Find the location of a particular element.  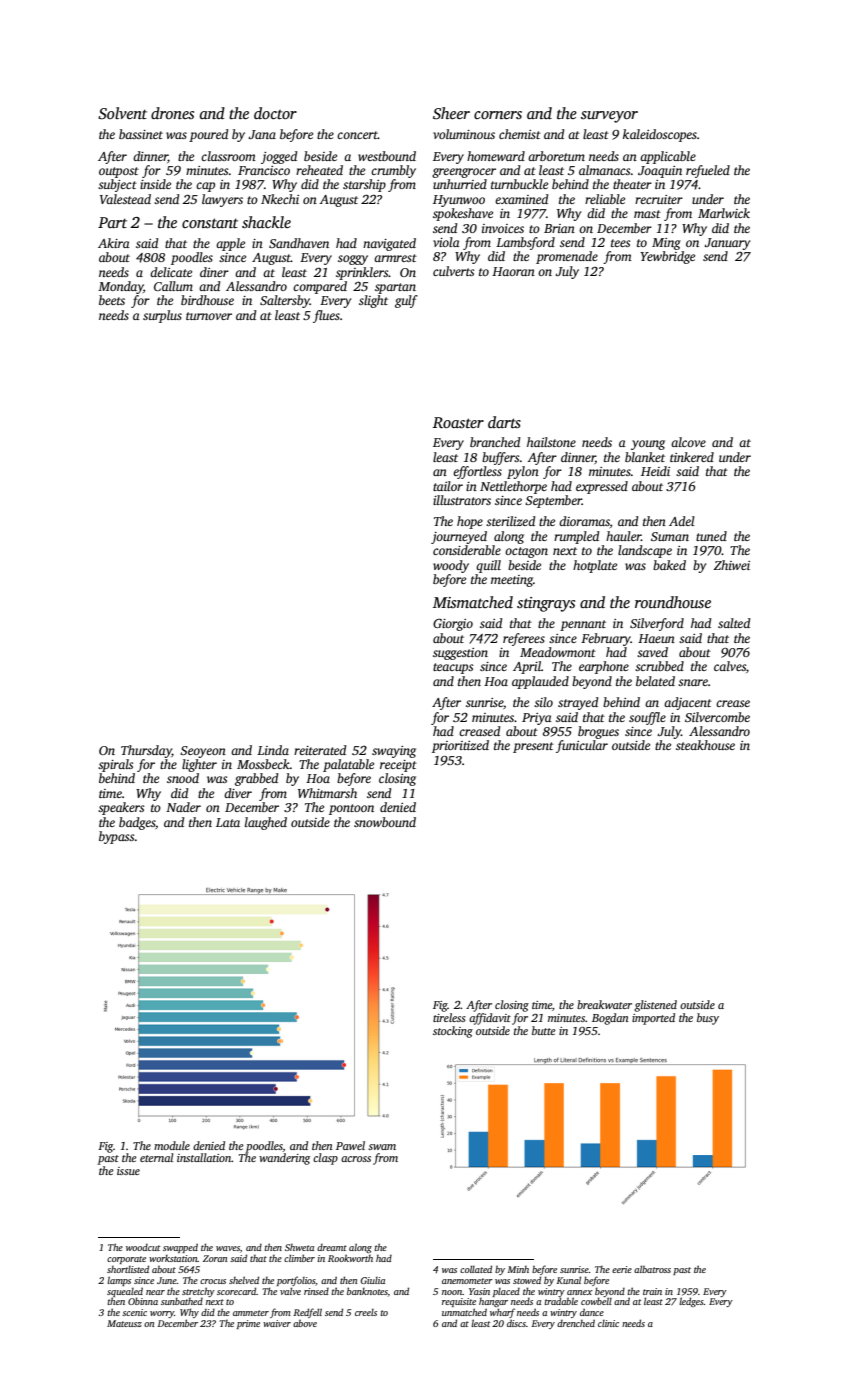

Solvent is located at coordinates (122, 113).
